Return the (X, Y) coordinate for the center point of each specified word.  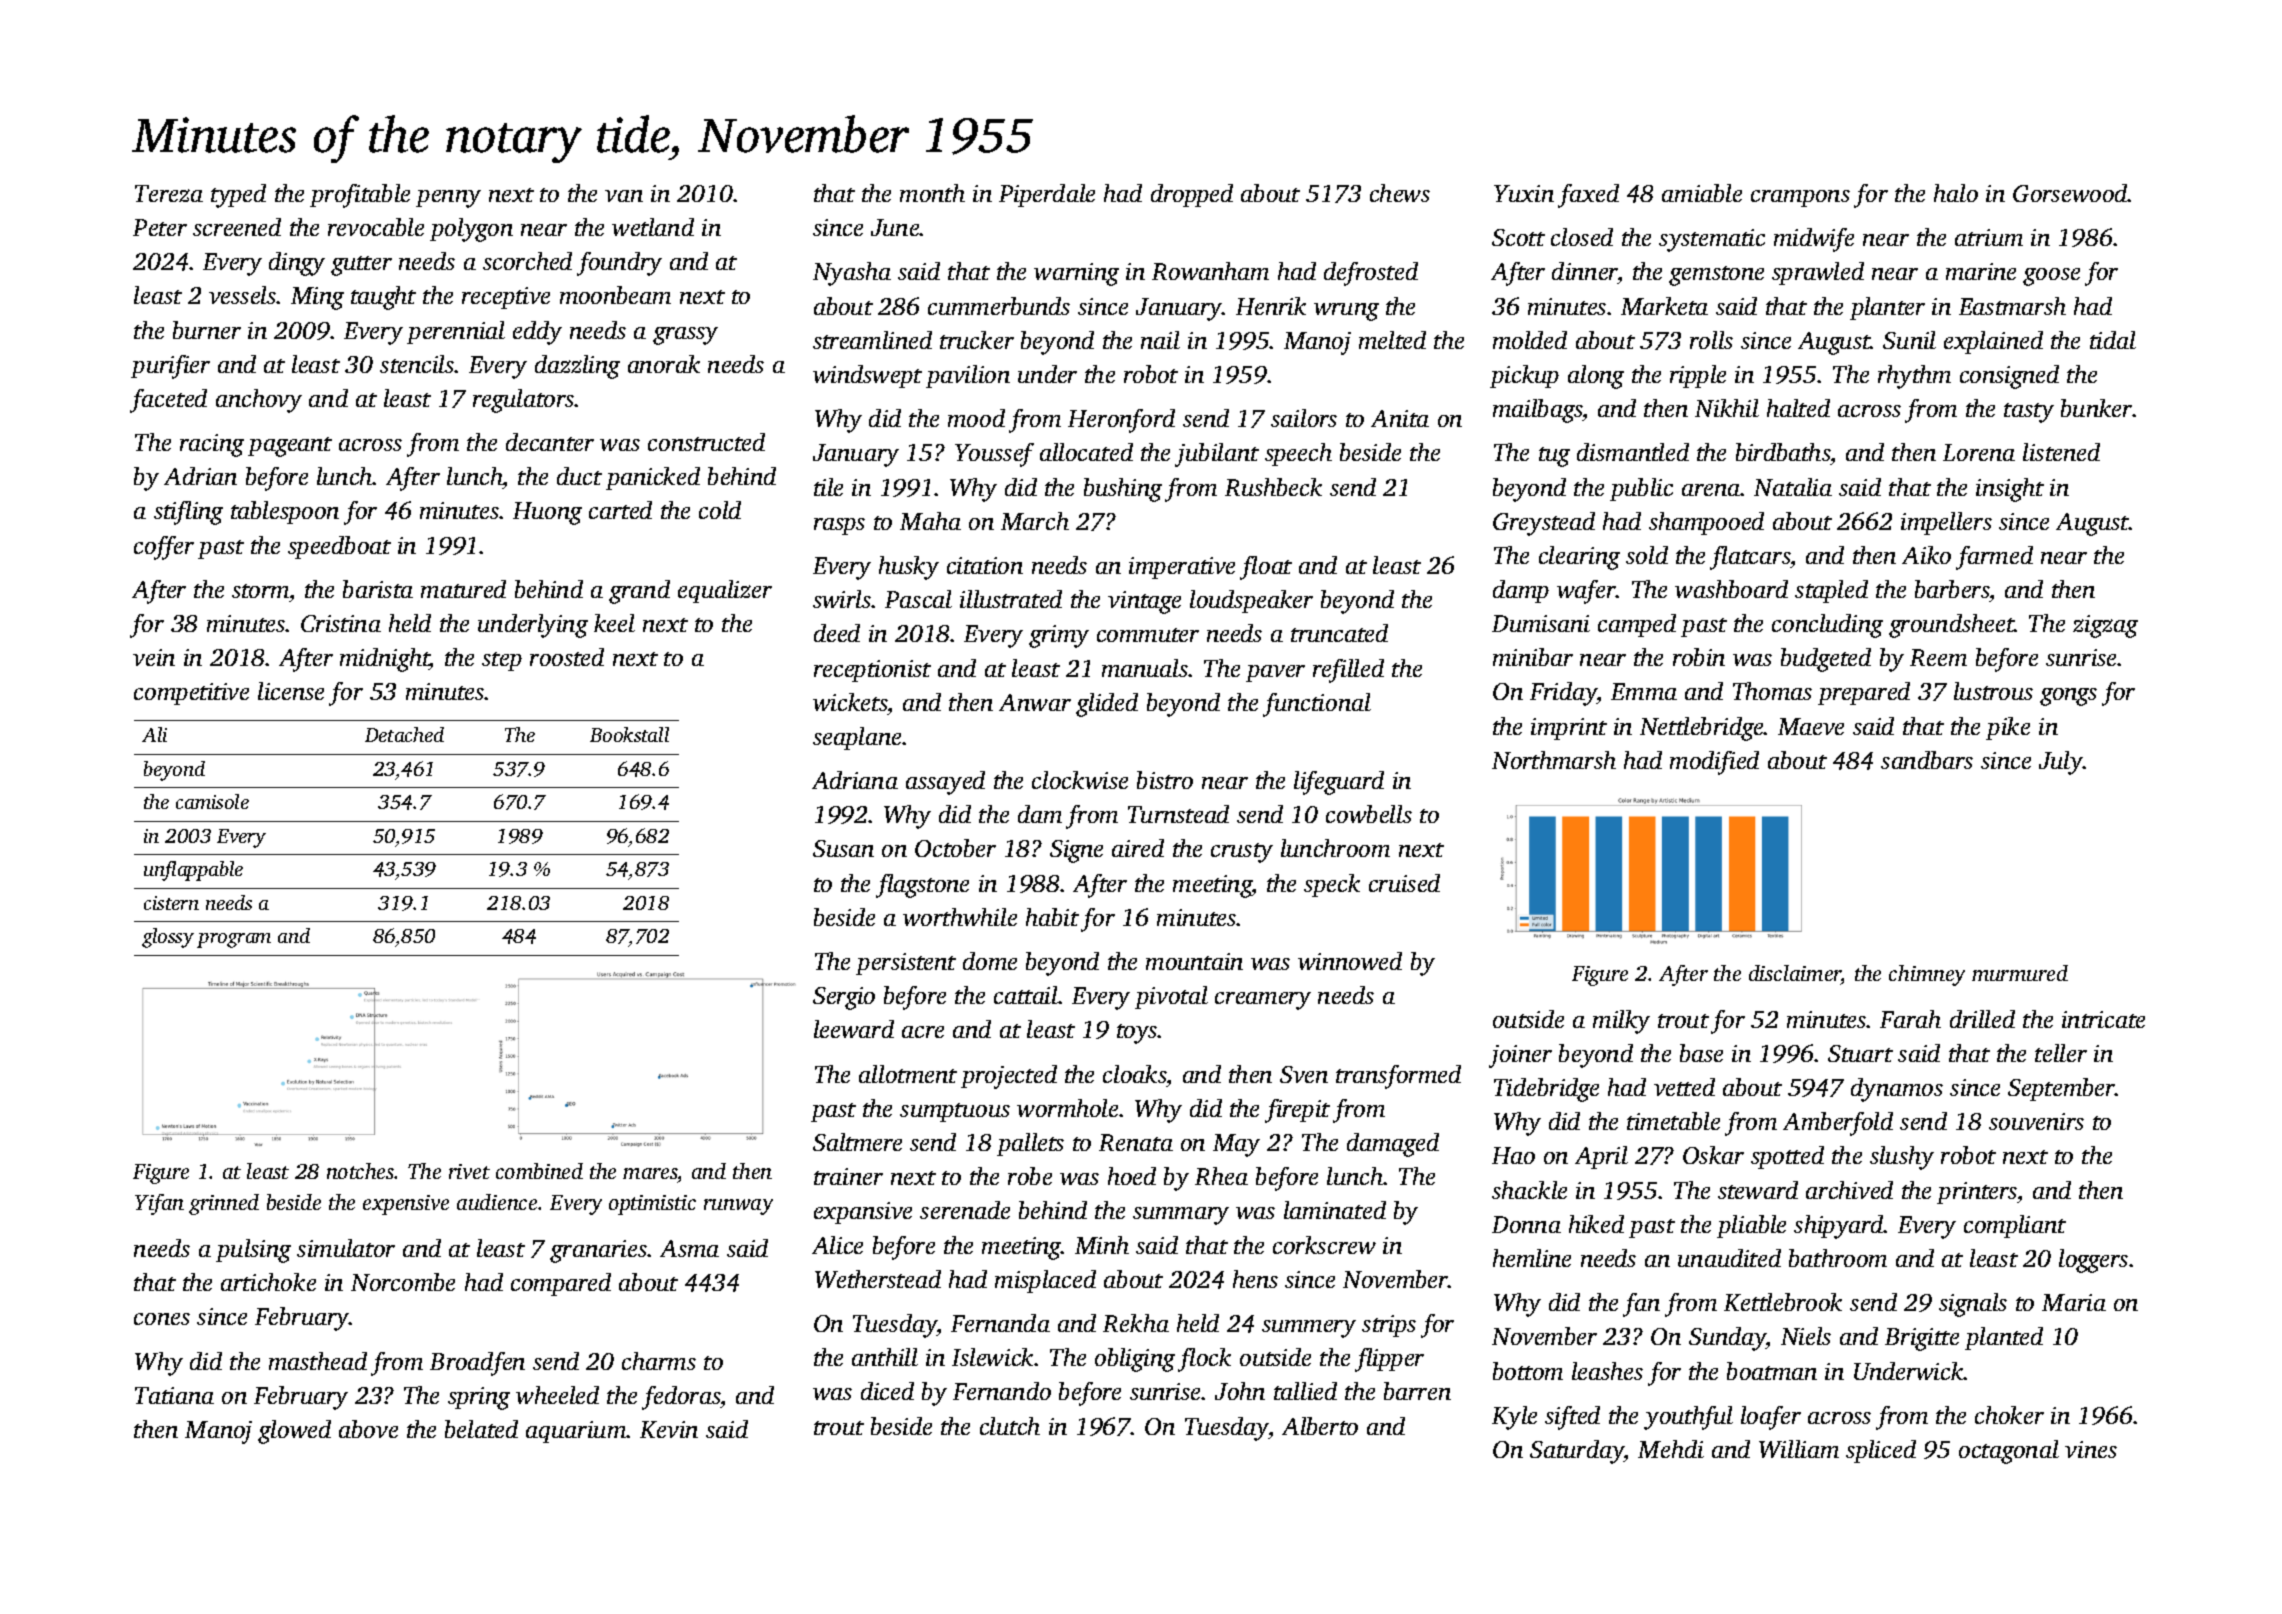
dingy (297, 264)
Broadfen (477, 1364)
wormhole (1067, 1108)
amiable (1702, 193)
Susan (843, 848)
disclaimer (1795, 974)
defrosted (1371, 274)
